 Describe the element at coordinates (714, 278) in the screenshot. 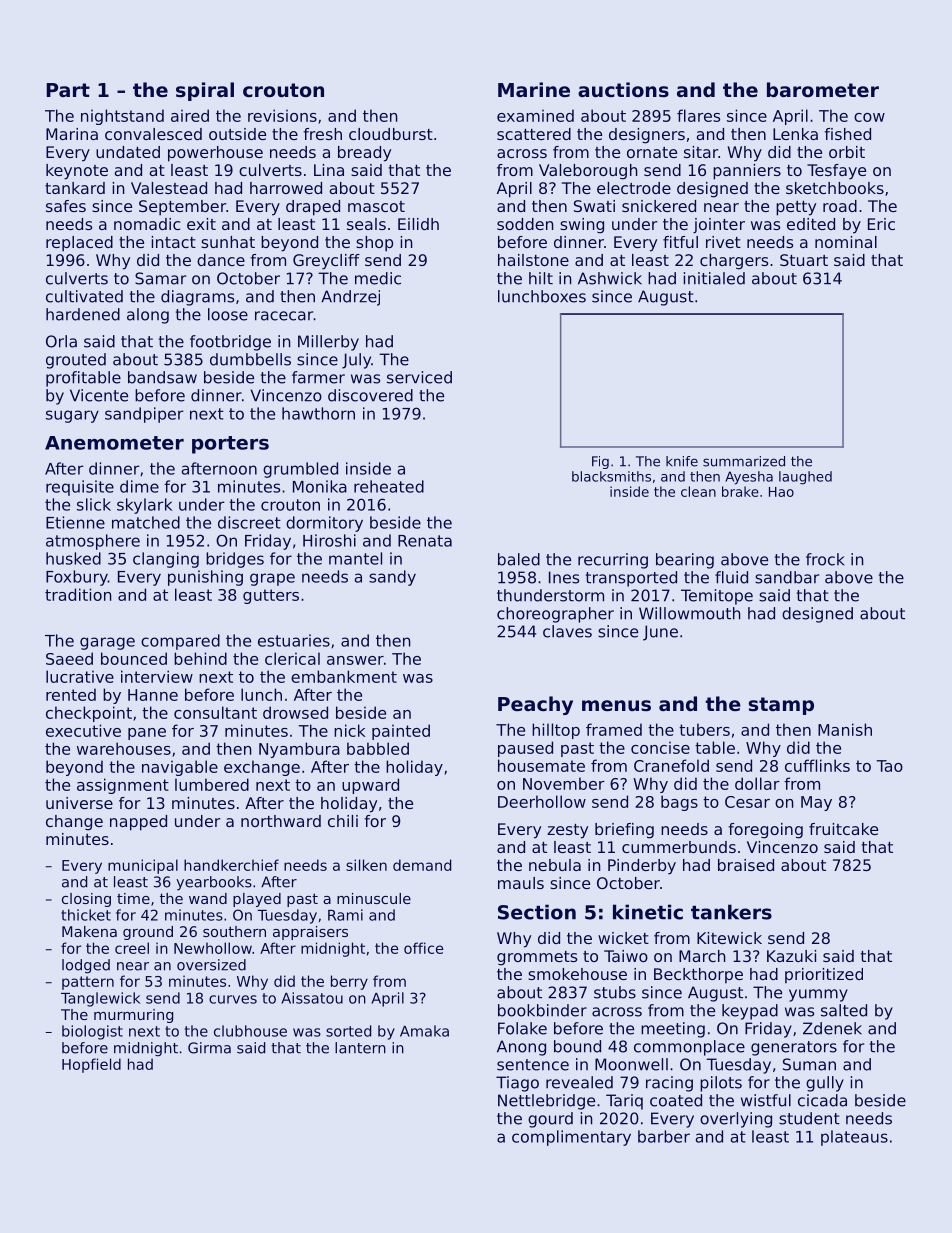

I see `initialed` at that location.
